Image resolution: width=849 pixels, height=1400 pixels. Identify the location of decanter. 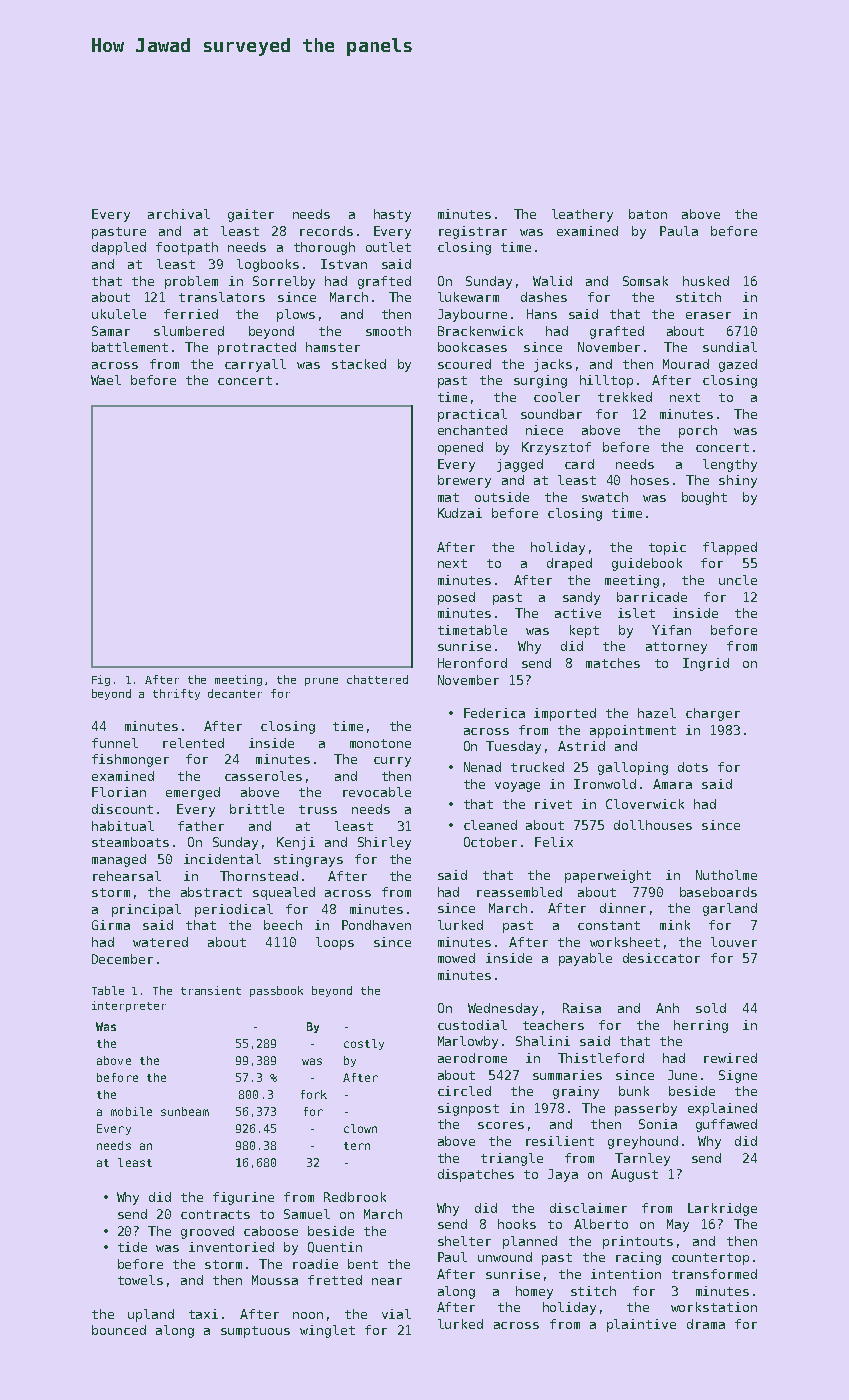
(235, 693).
